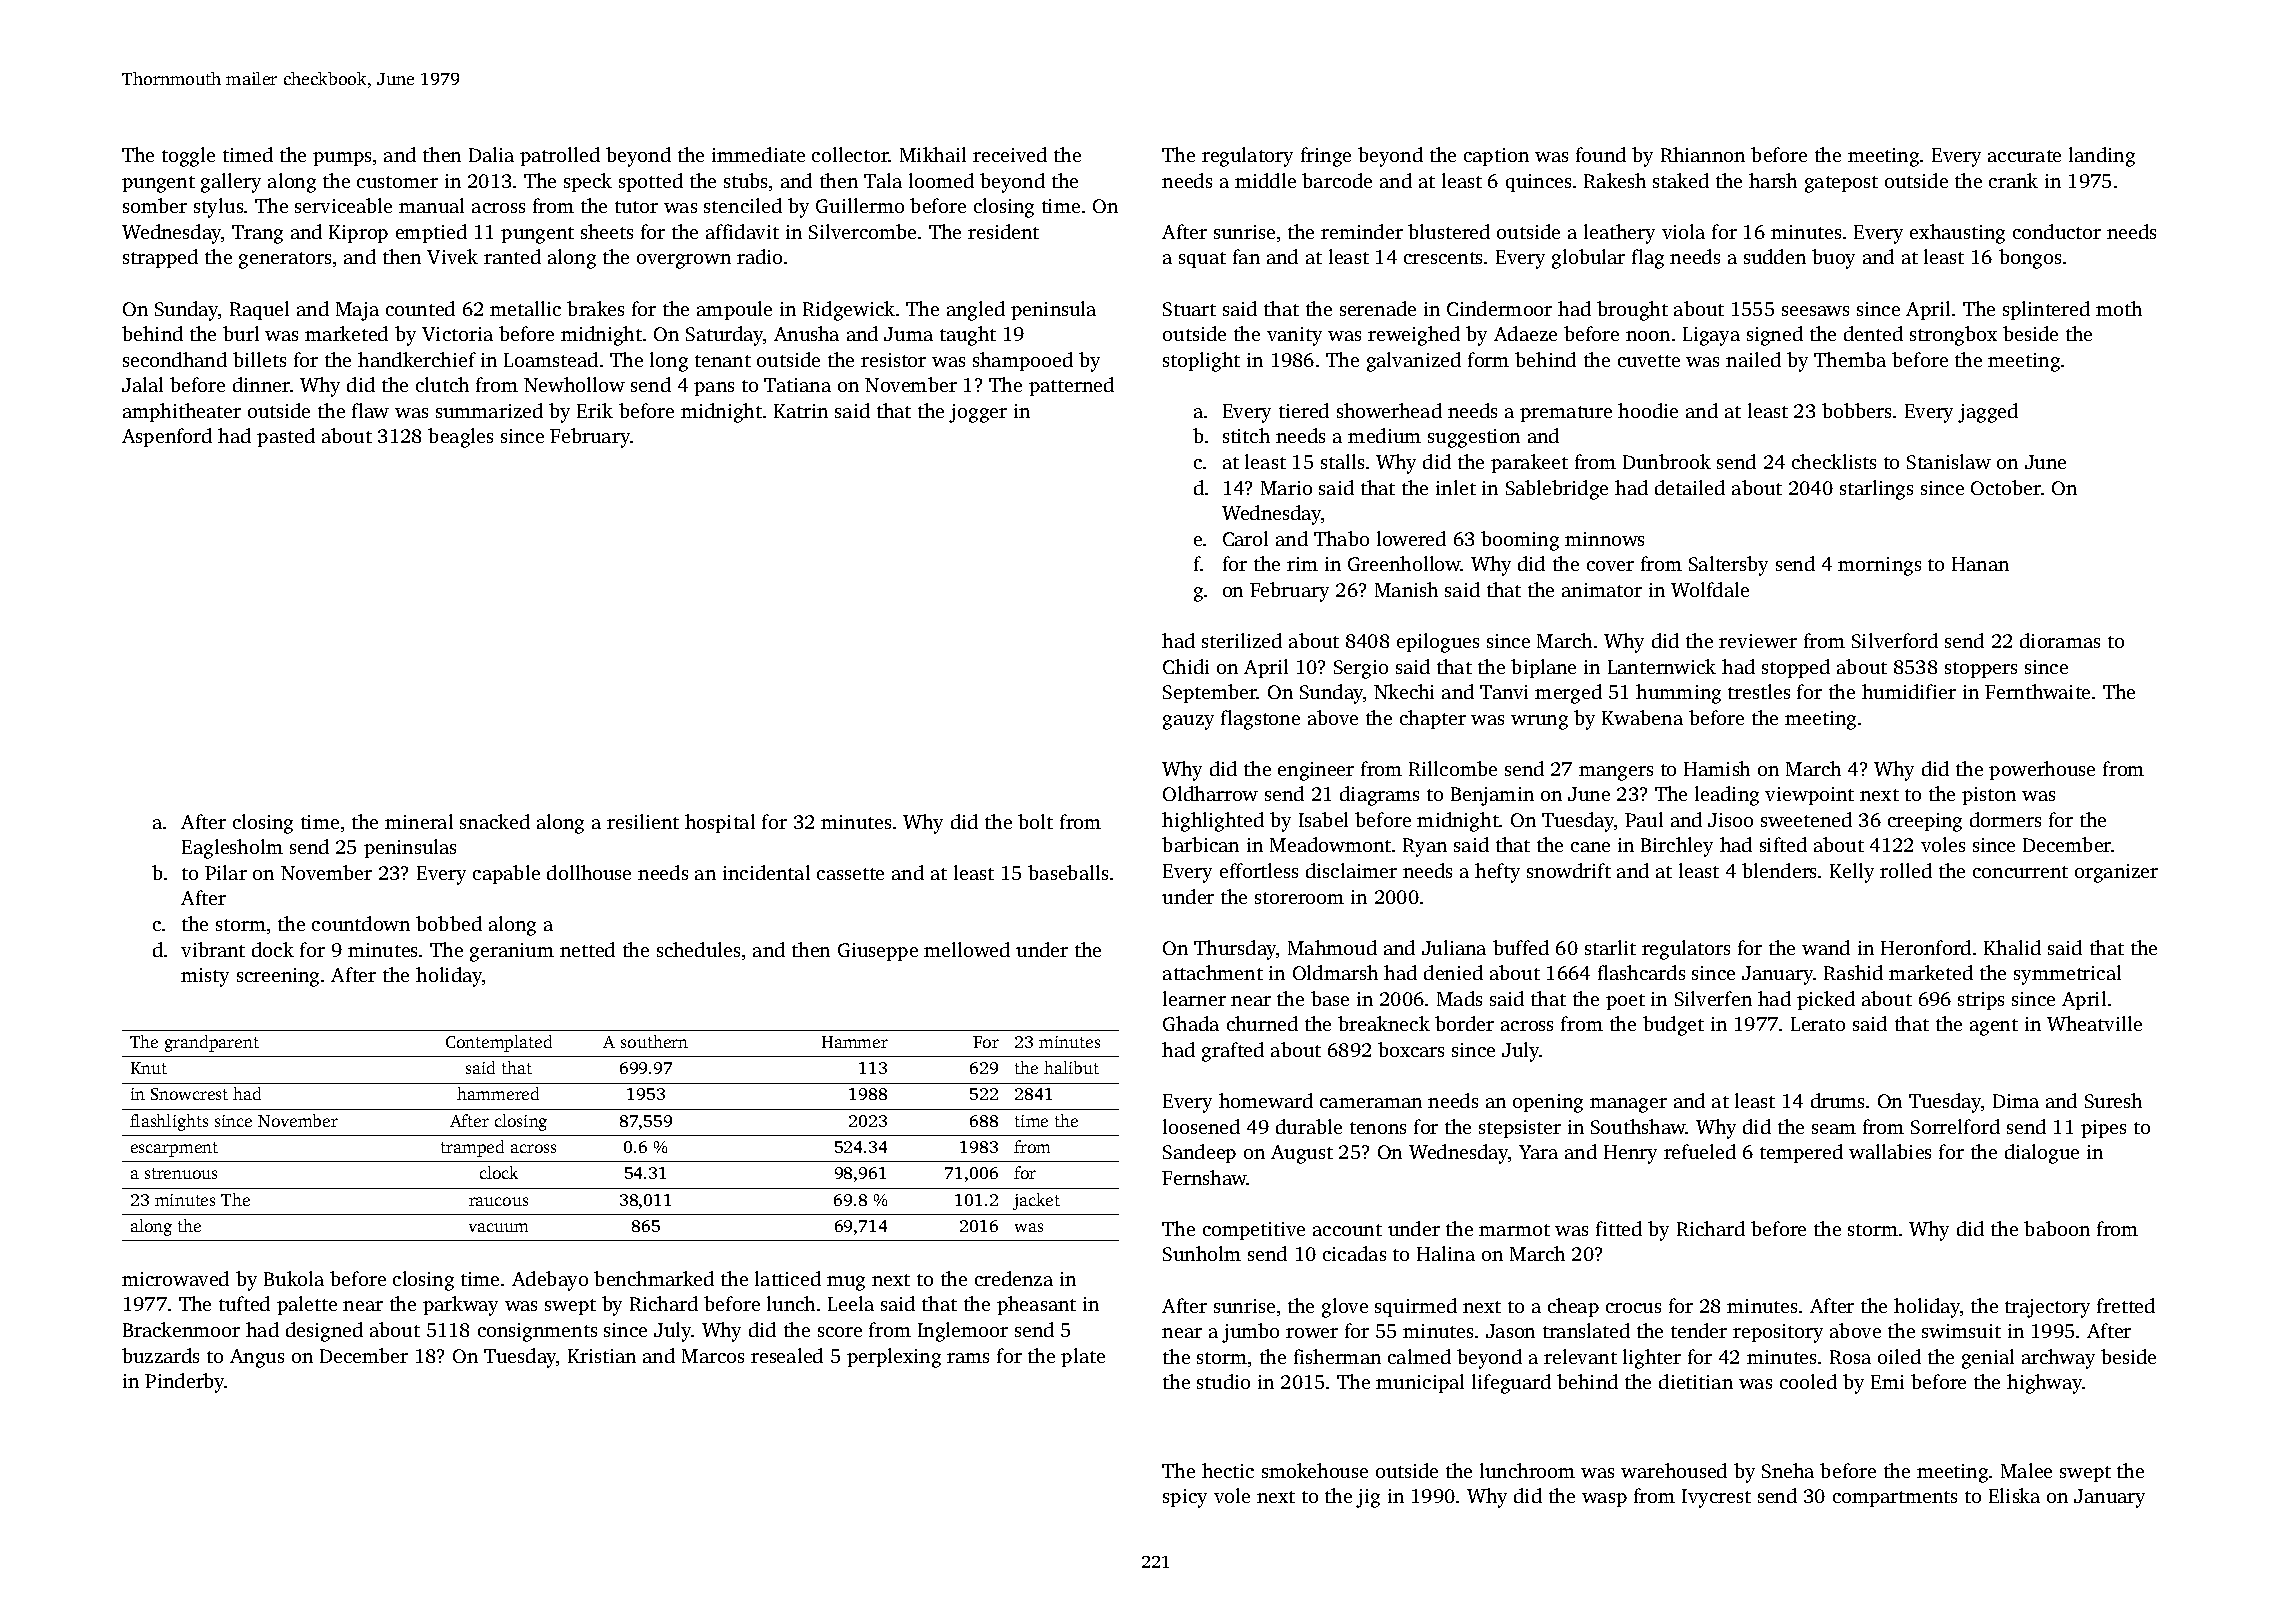  I want to click on spicy, so click(1185, 1498).
